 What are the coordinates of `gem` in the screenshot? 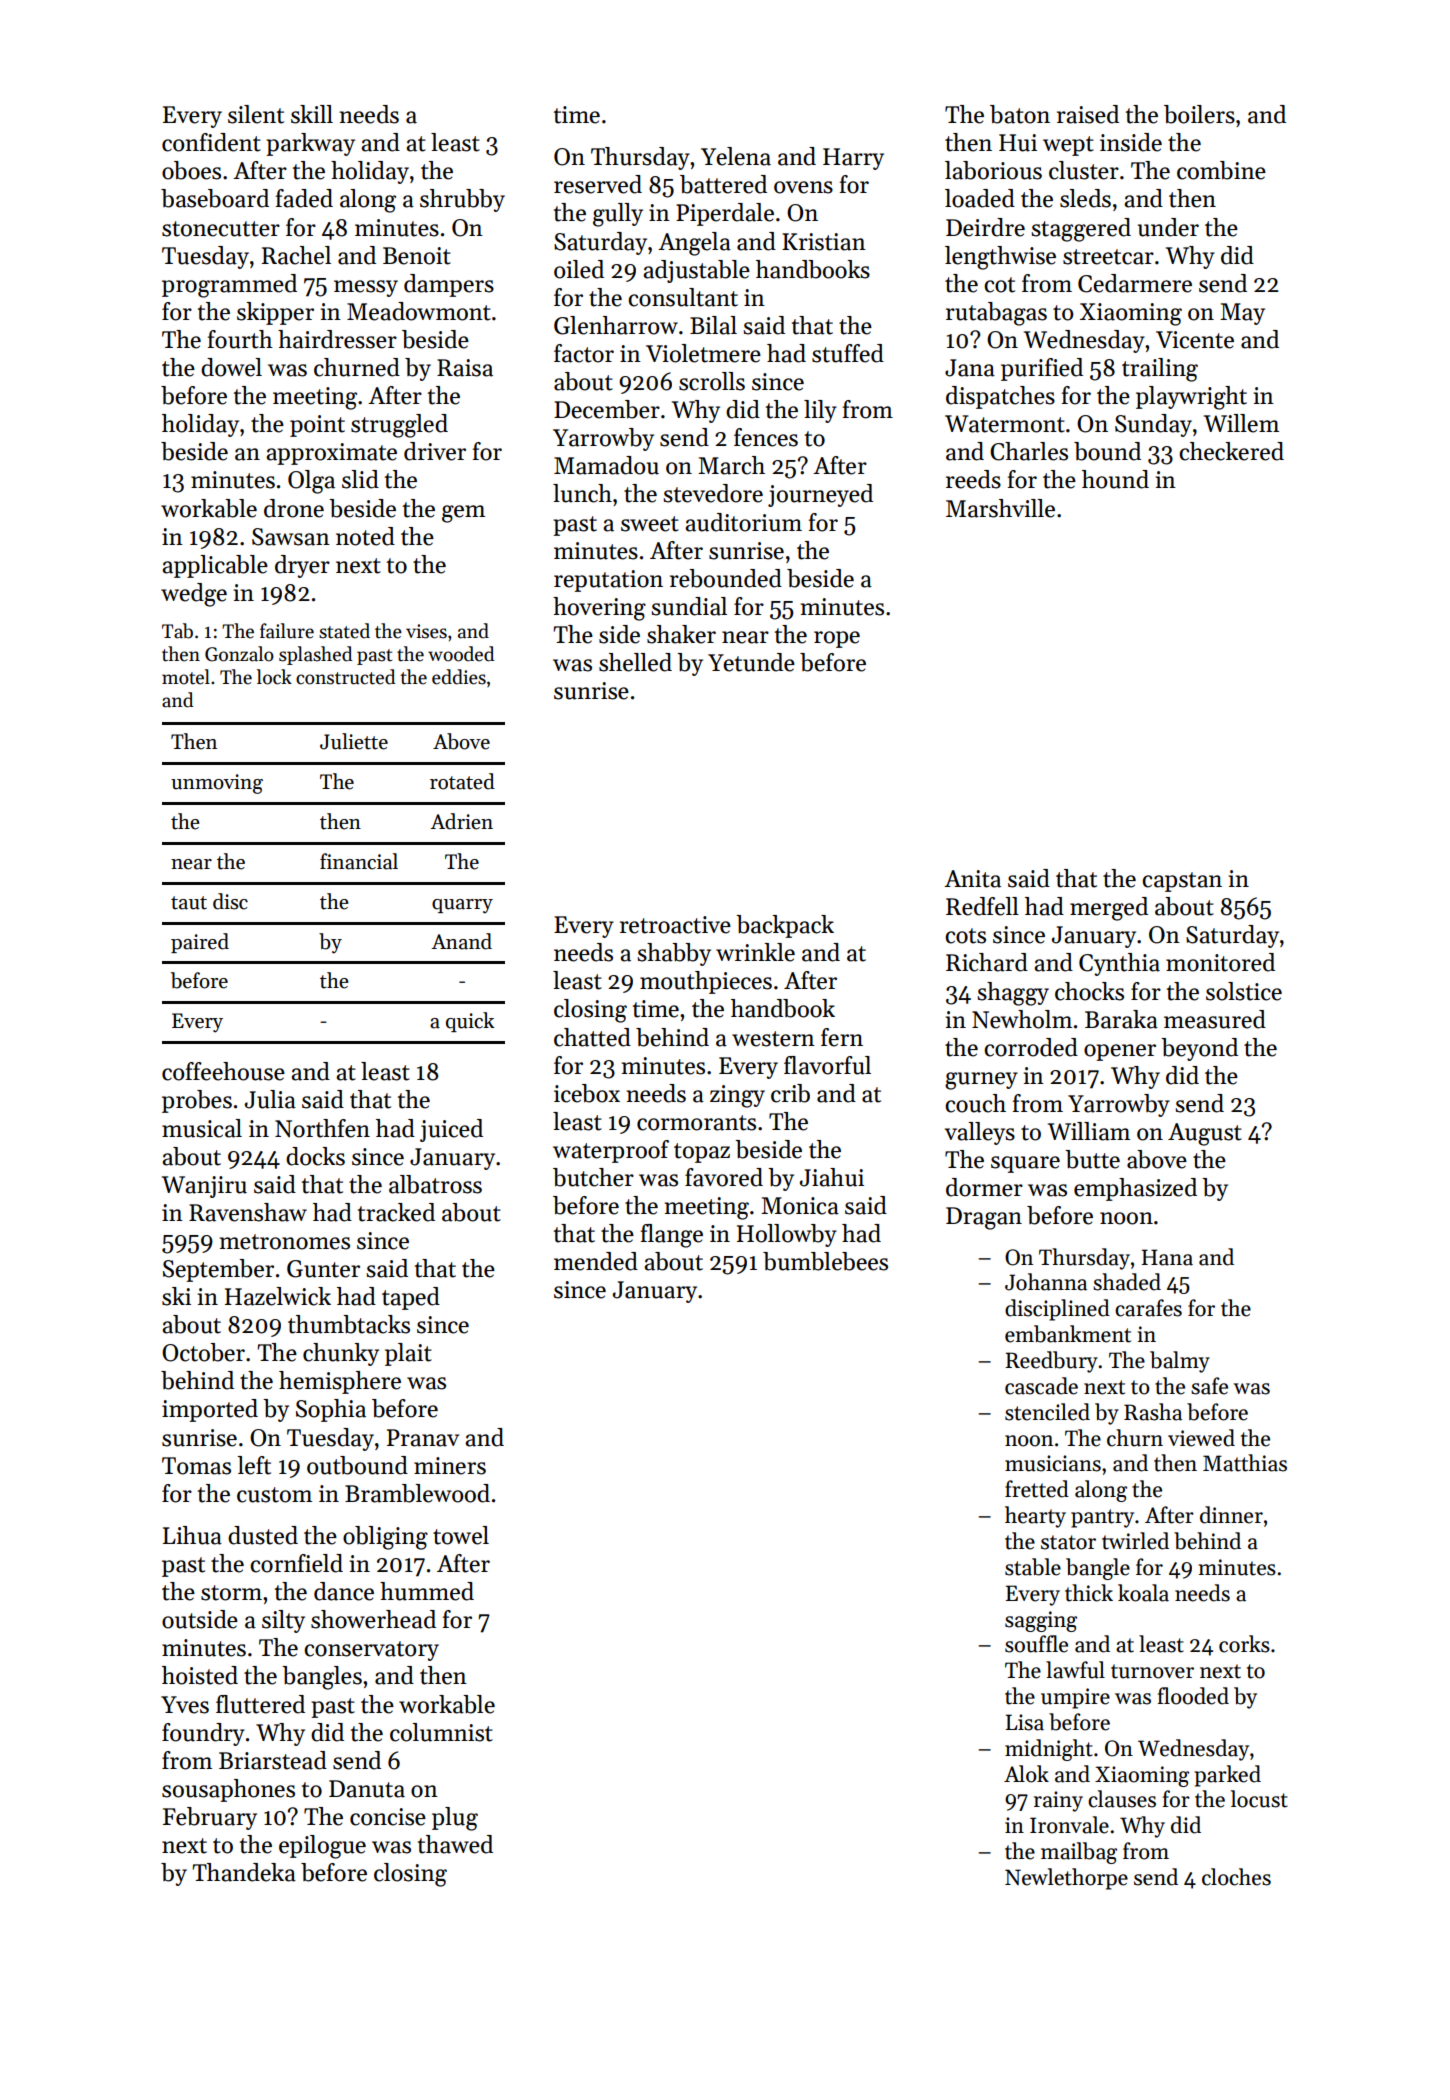 It's located at (463, 514).
